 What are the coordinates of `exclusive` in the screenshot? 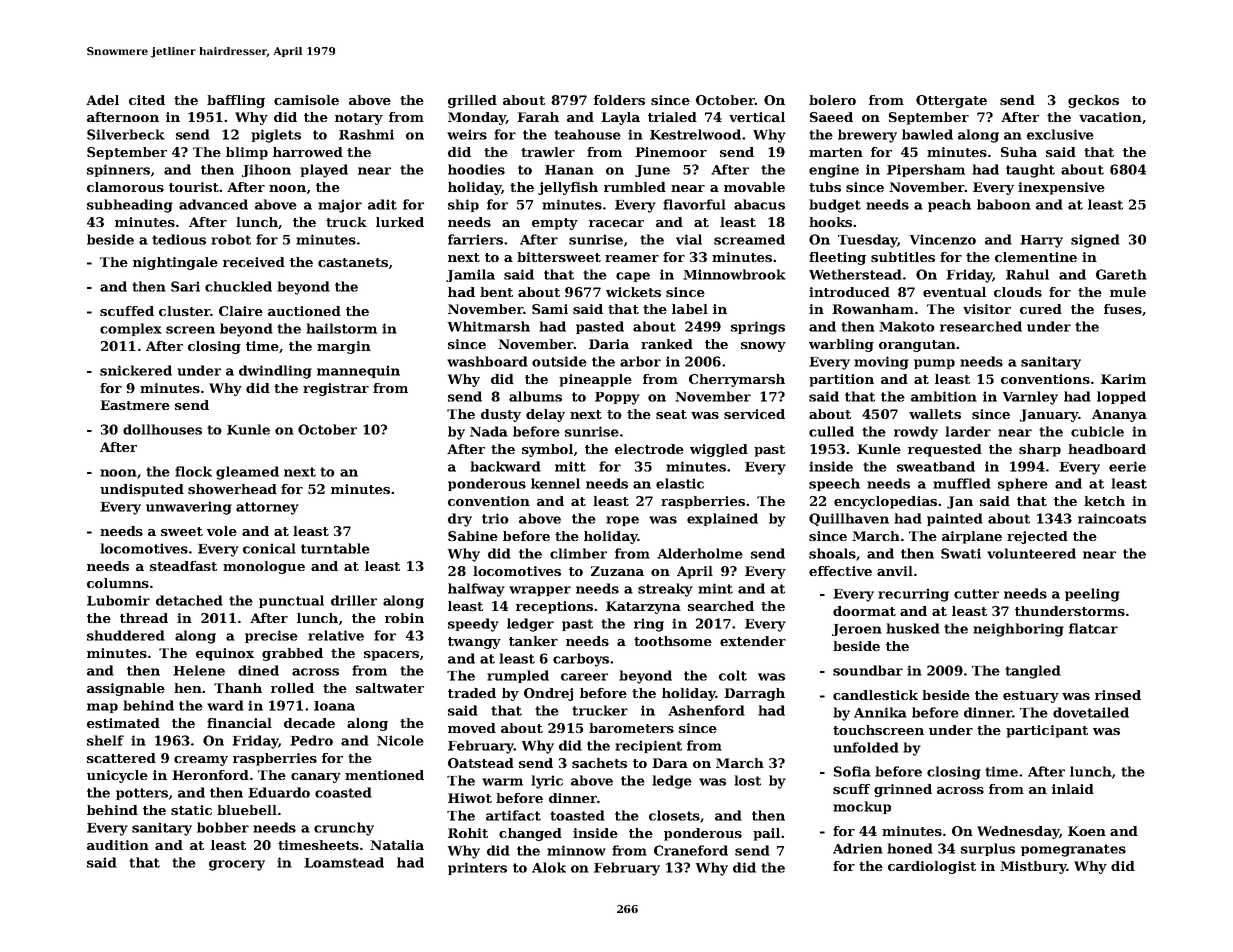 It's located at (1060, 134).
